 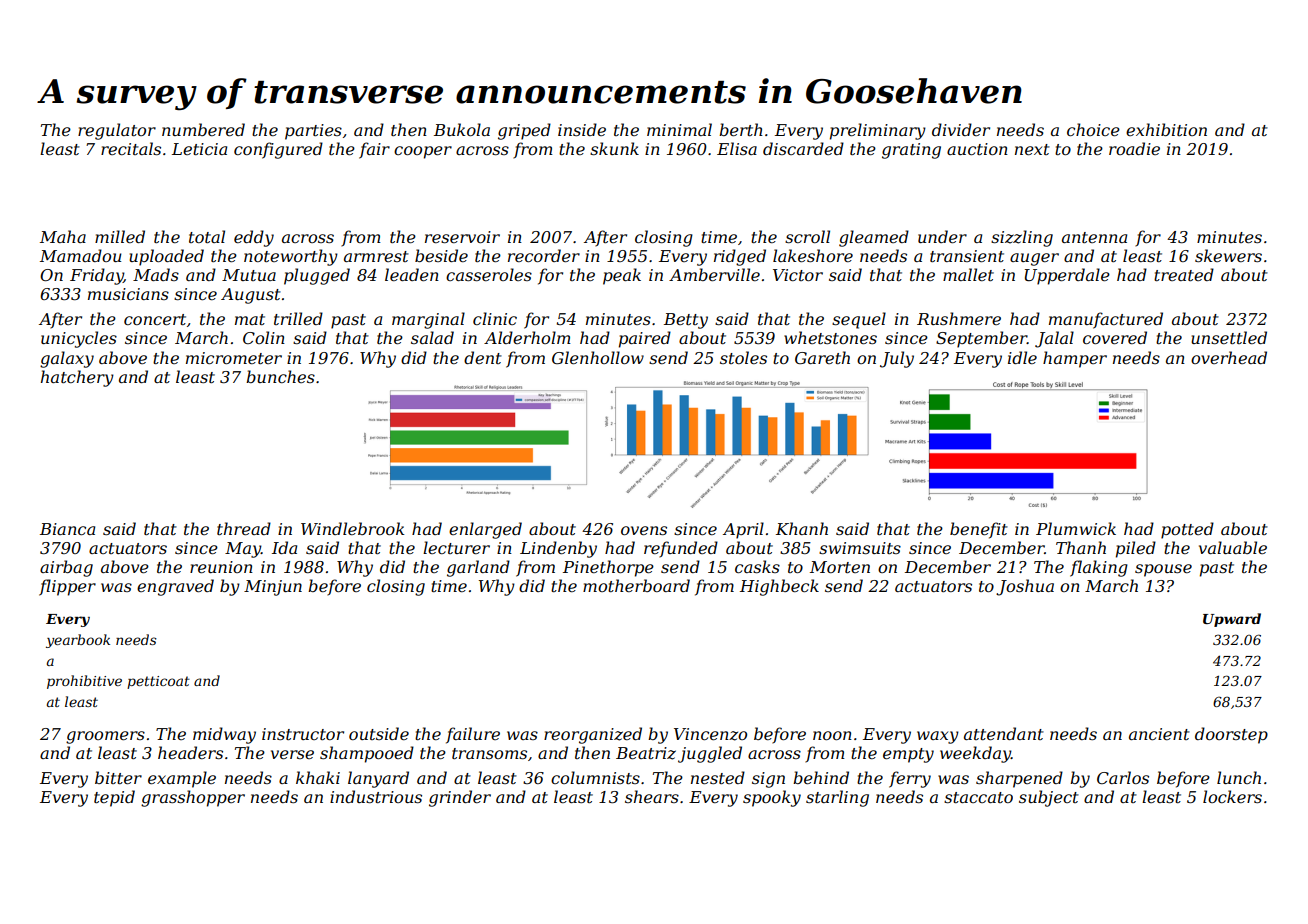 I want to click on Lindenby, so click(x=558, y=549).
